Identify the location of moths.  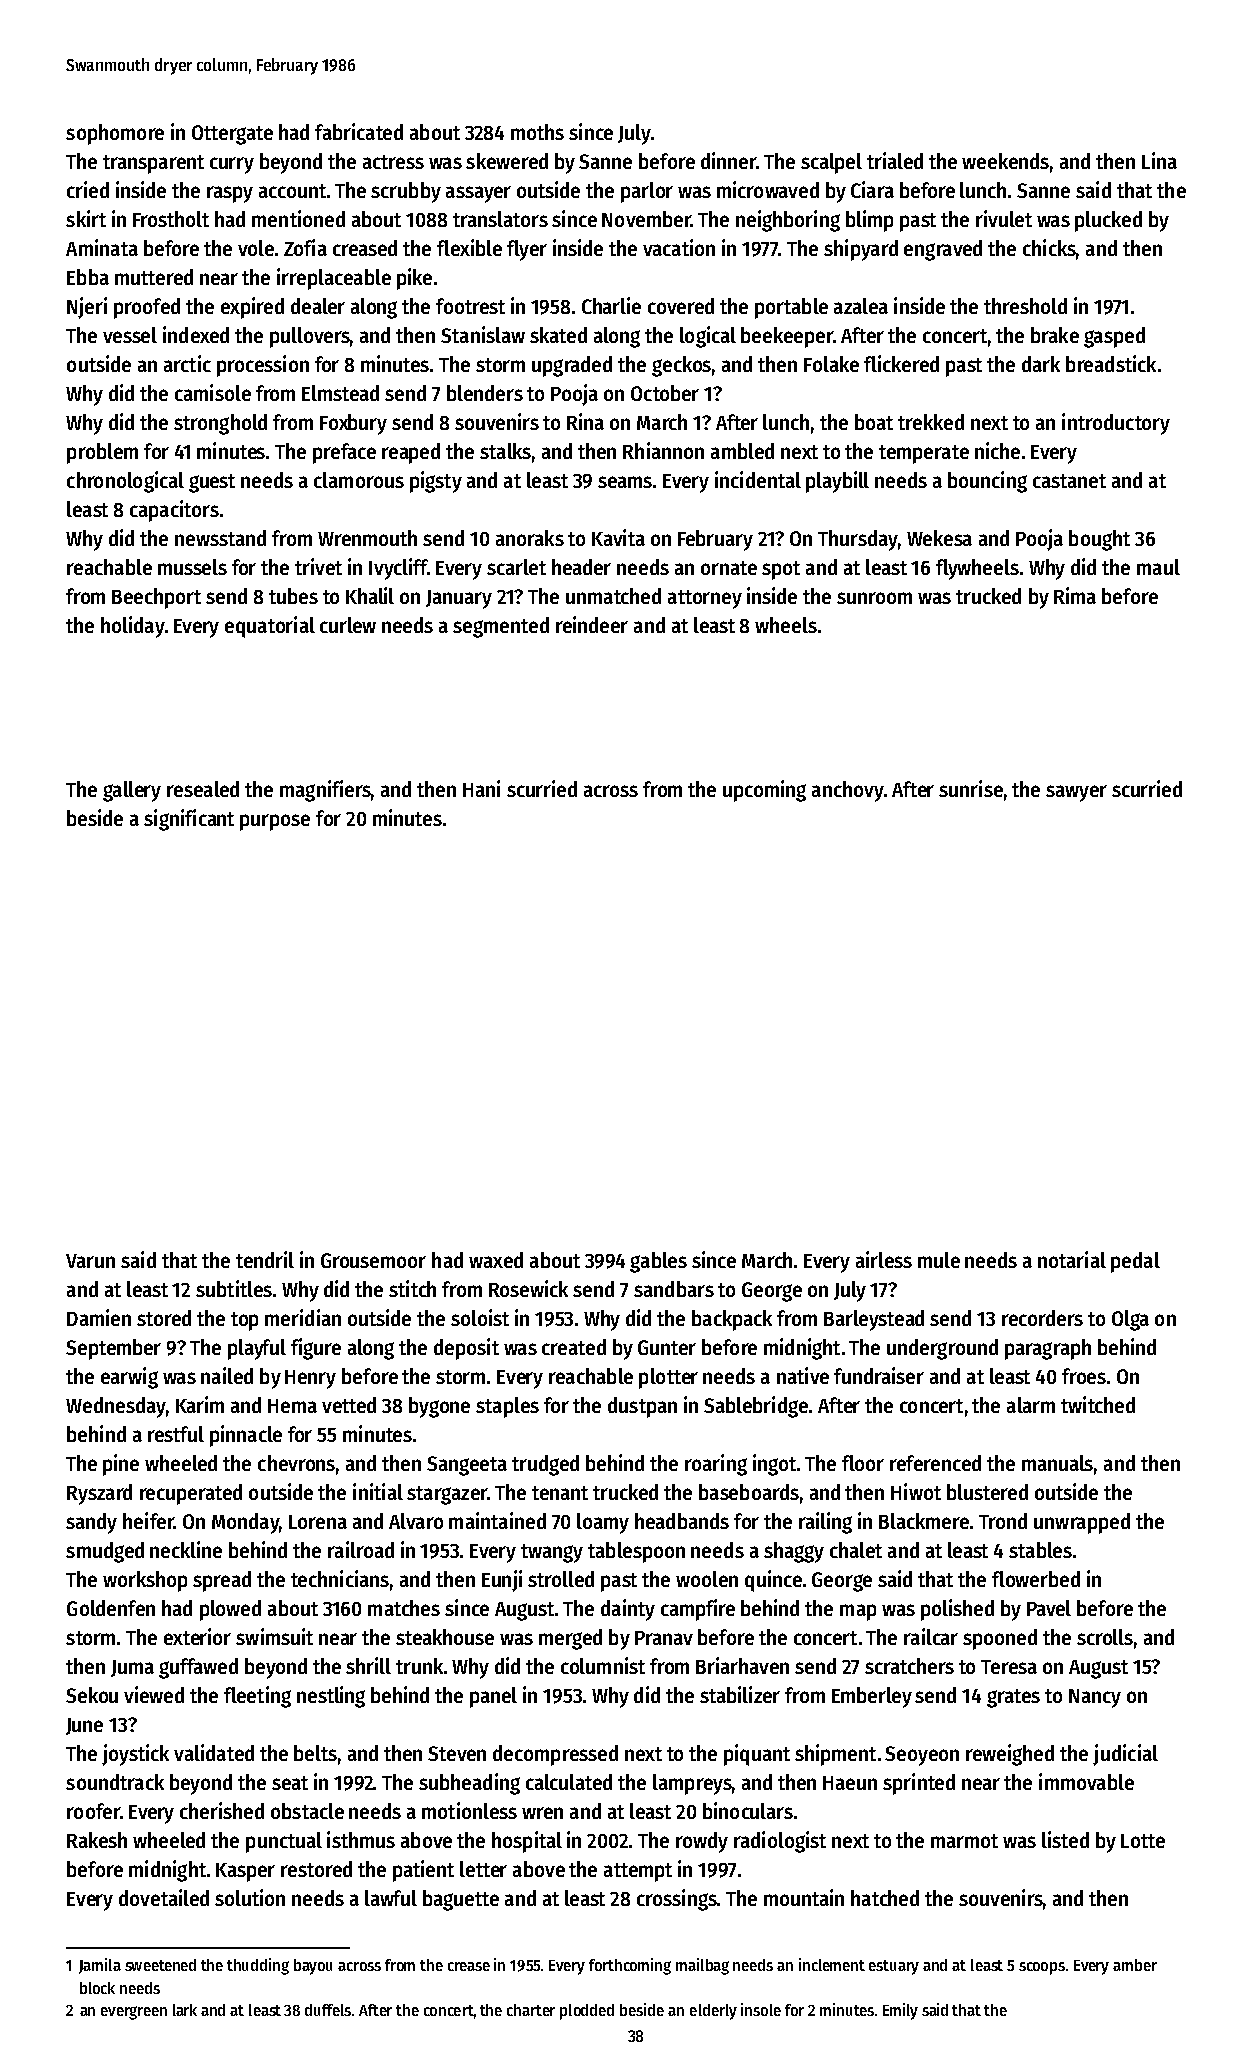
(537, 132).
